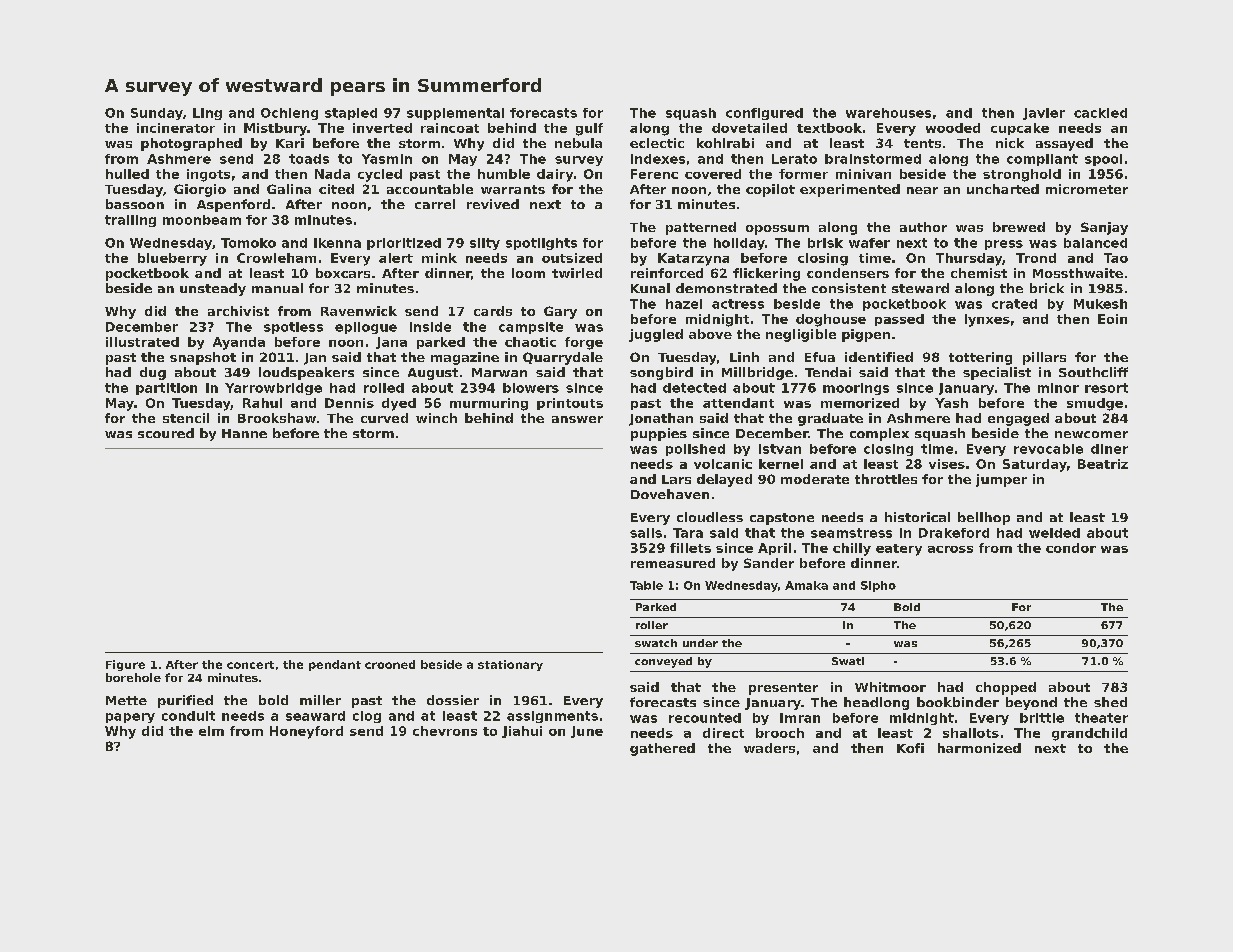 Image resolution: width=1233 pixels, height=952 pixels. I want to click on theater, so click(1101, 718).
